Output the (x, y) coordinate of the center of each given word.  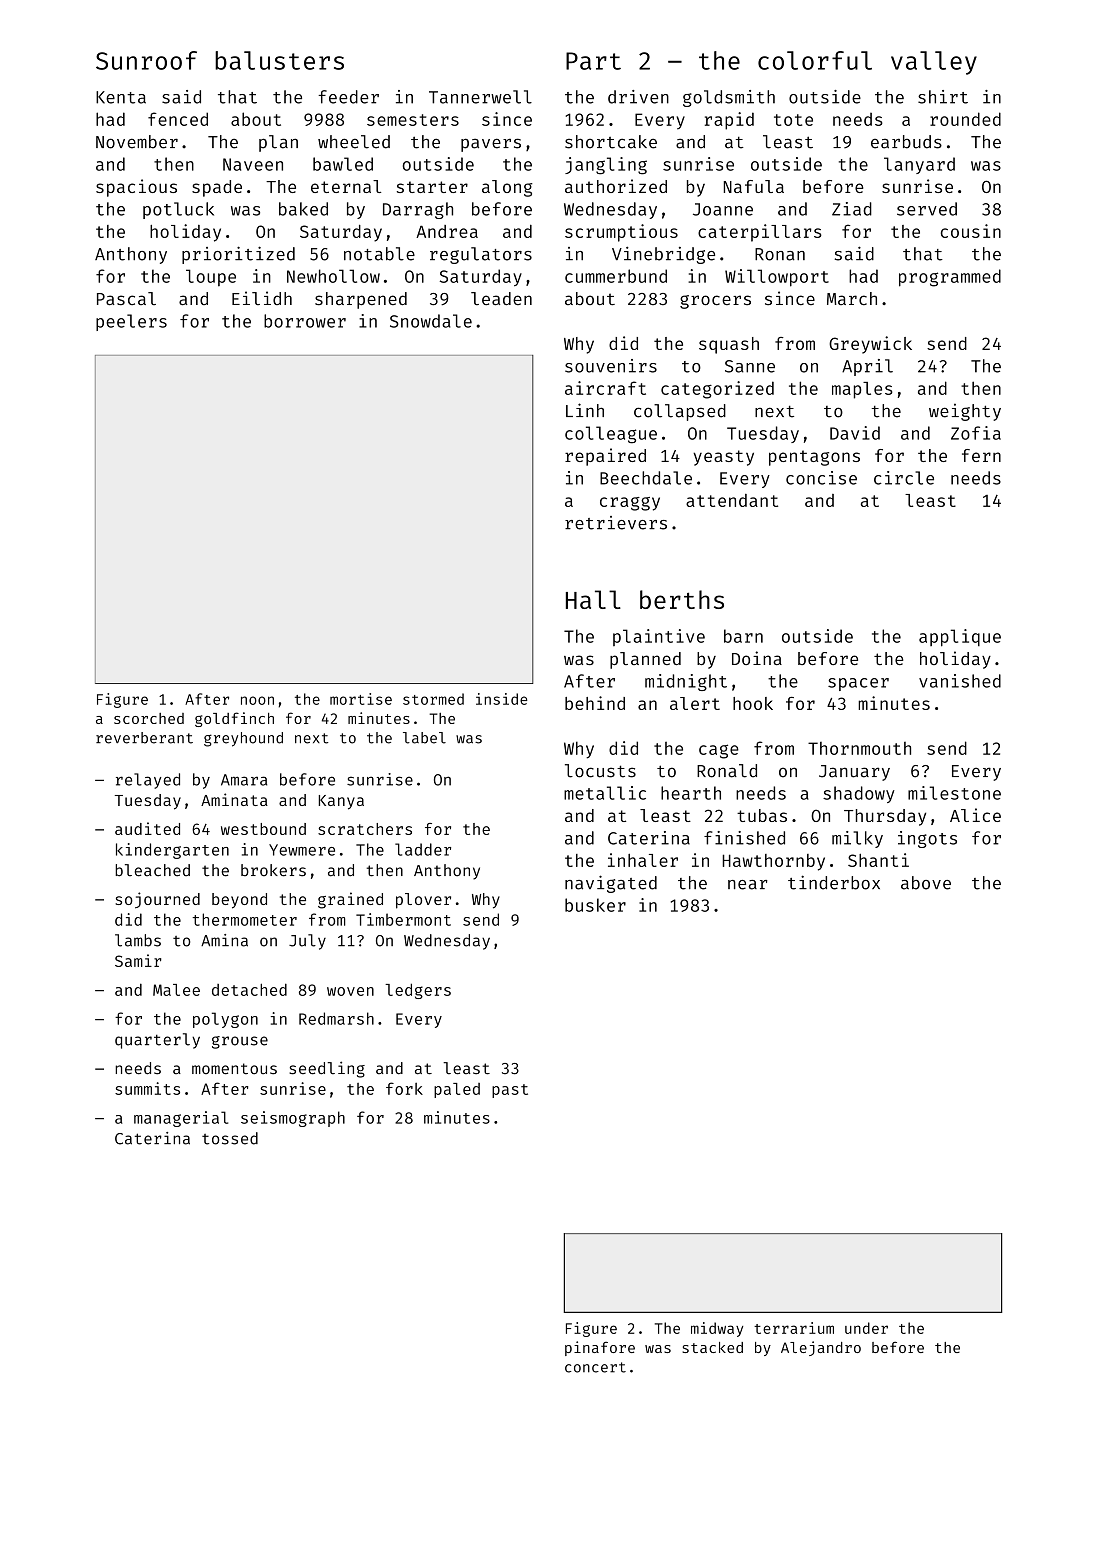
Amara (244, 780)
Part (593, 61)
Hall (593, 599)
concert (595, 1367)
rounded (965, 119)
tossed (230, 1138)
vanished (960, 681)
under (866, 1328)
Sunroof (146, 60)
